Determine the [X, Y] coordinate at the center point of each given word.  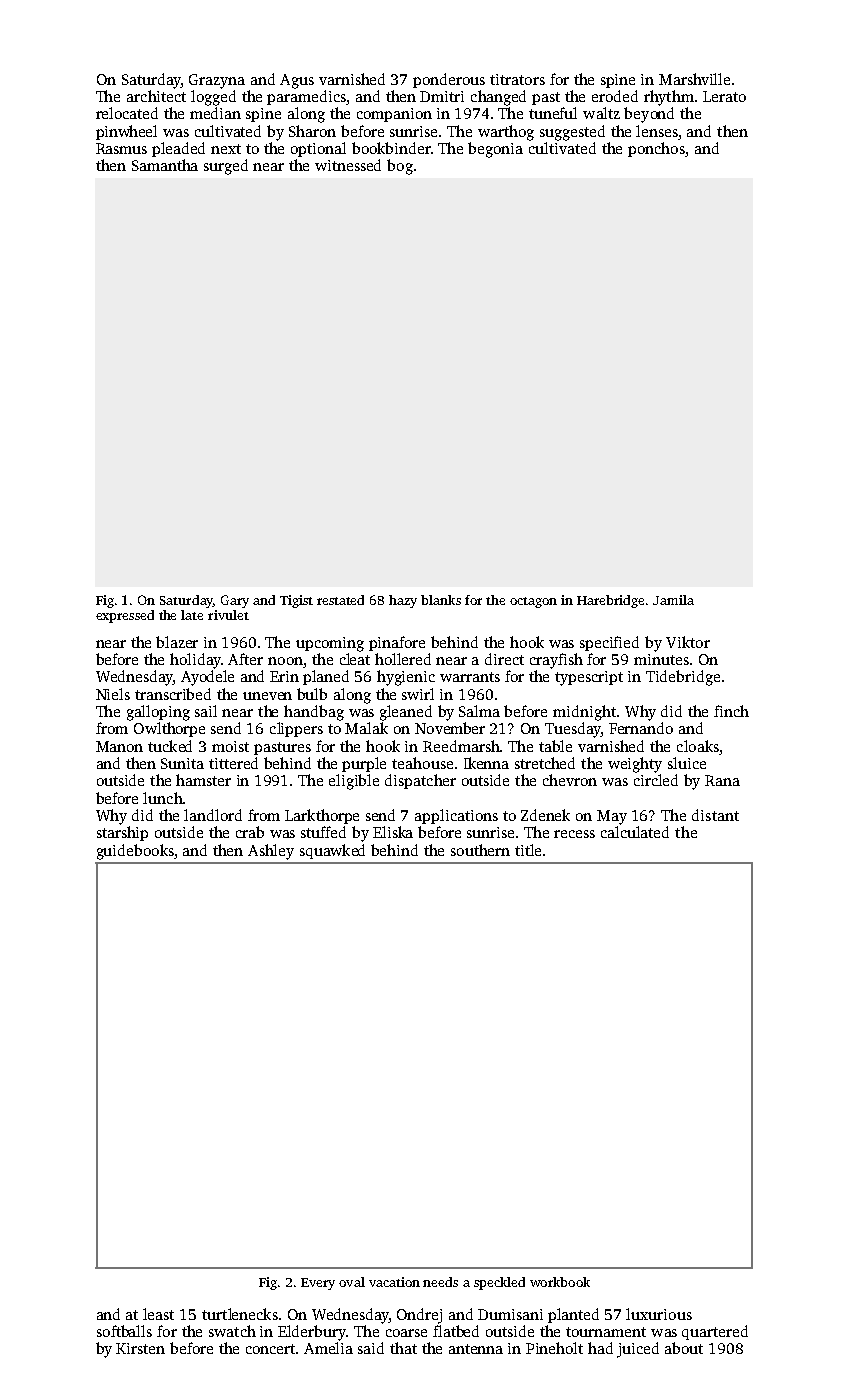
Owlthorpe [169, 729]
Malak [366, 728]
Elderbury [312, 1333]
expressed [125, 616]
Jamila [673, 600]
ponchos [656, 149]
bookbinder [391, 148]
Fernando [641, 728]
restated [340, 600]
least [158, 1314]
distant [715, 815]
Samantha [165, 165]
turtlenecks [240, 1314]
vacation [394, 1282]
